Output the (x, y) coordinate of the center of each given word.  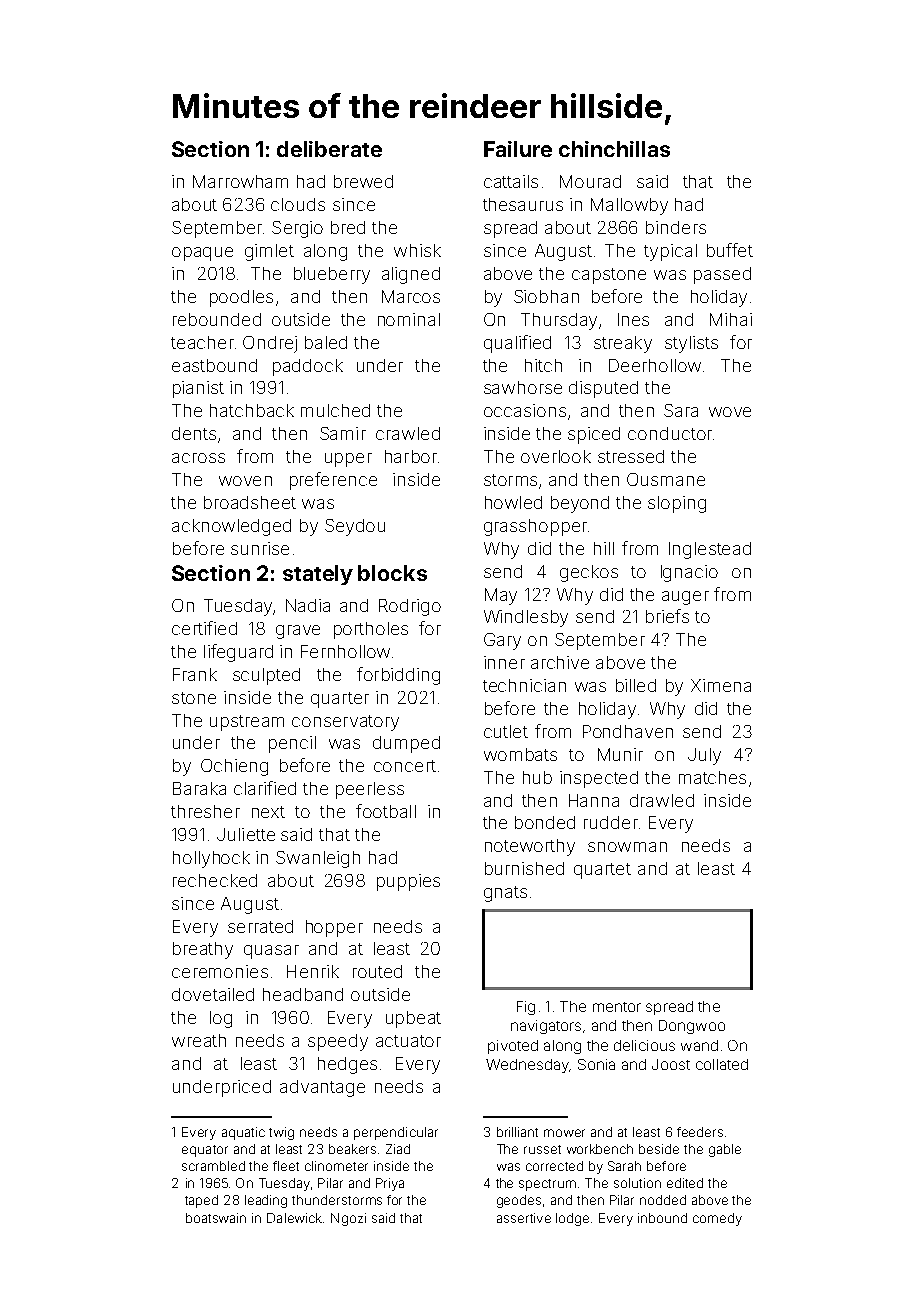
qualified (517, 344)
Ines (633, 319)
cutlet (506, 731)
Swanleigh (318, 859)
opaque (202, 254)
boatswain (216, 1218)
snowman (627, 847)
